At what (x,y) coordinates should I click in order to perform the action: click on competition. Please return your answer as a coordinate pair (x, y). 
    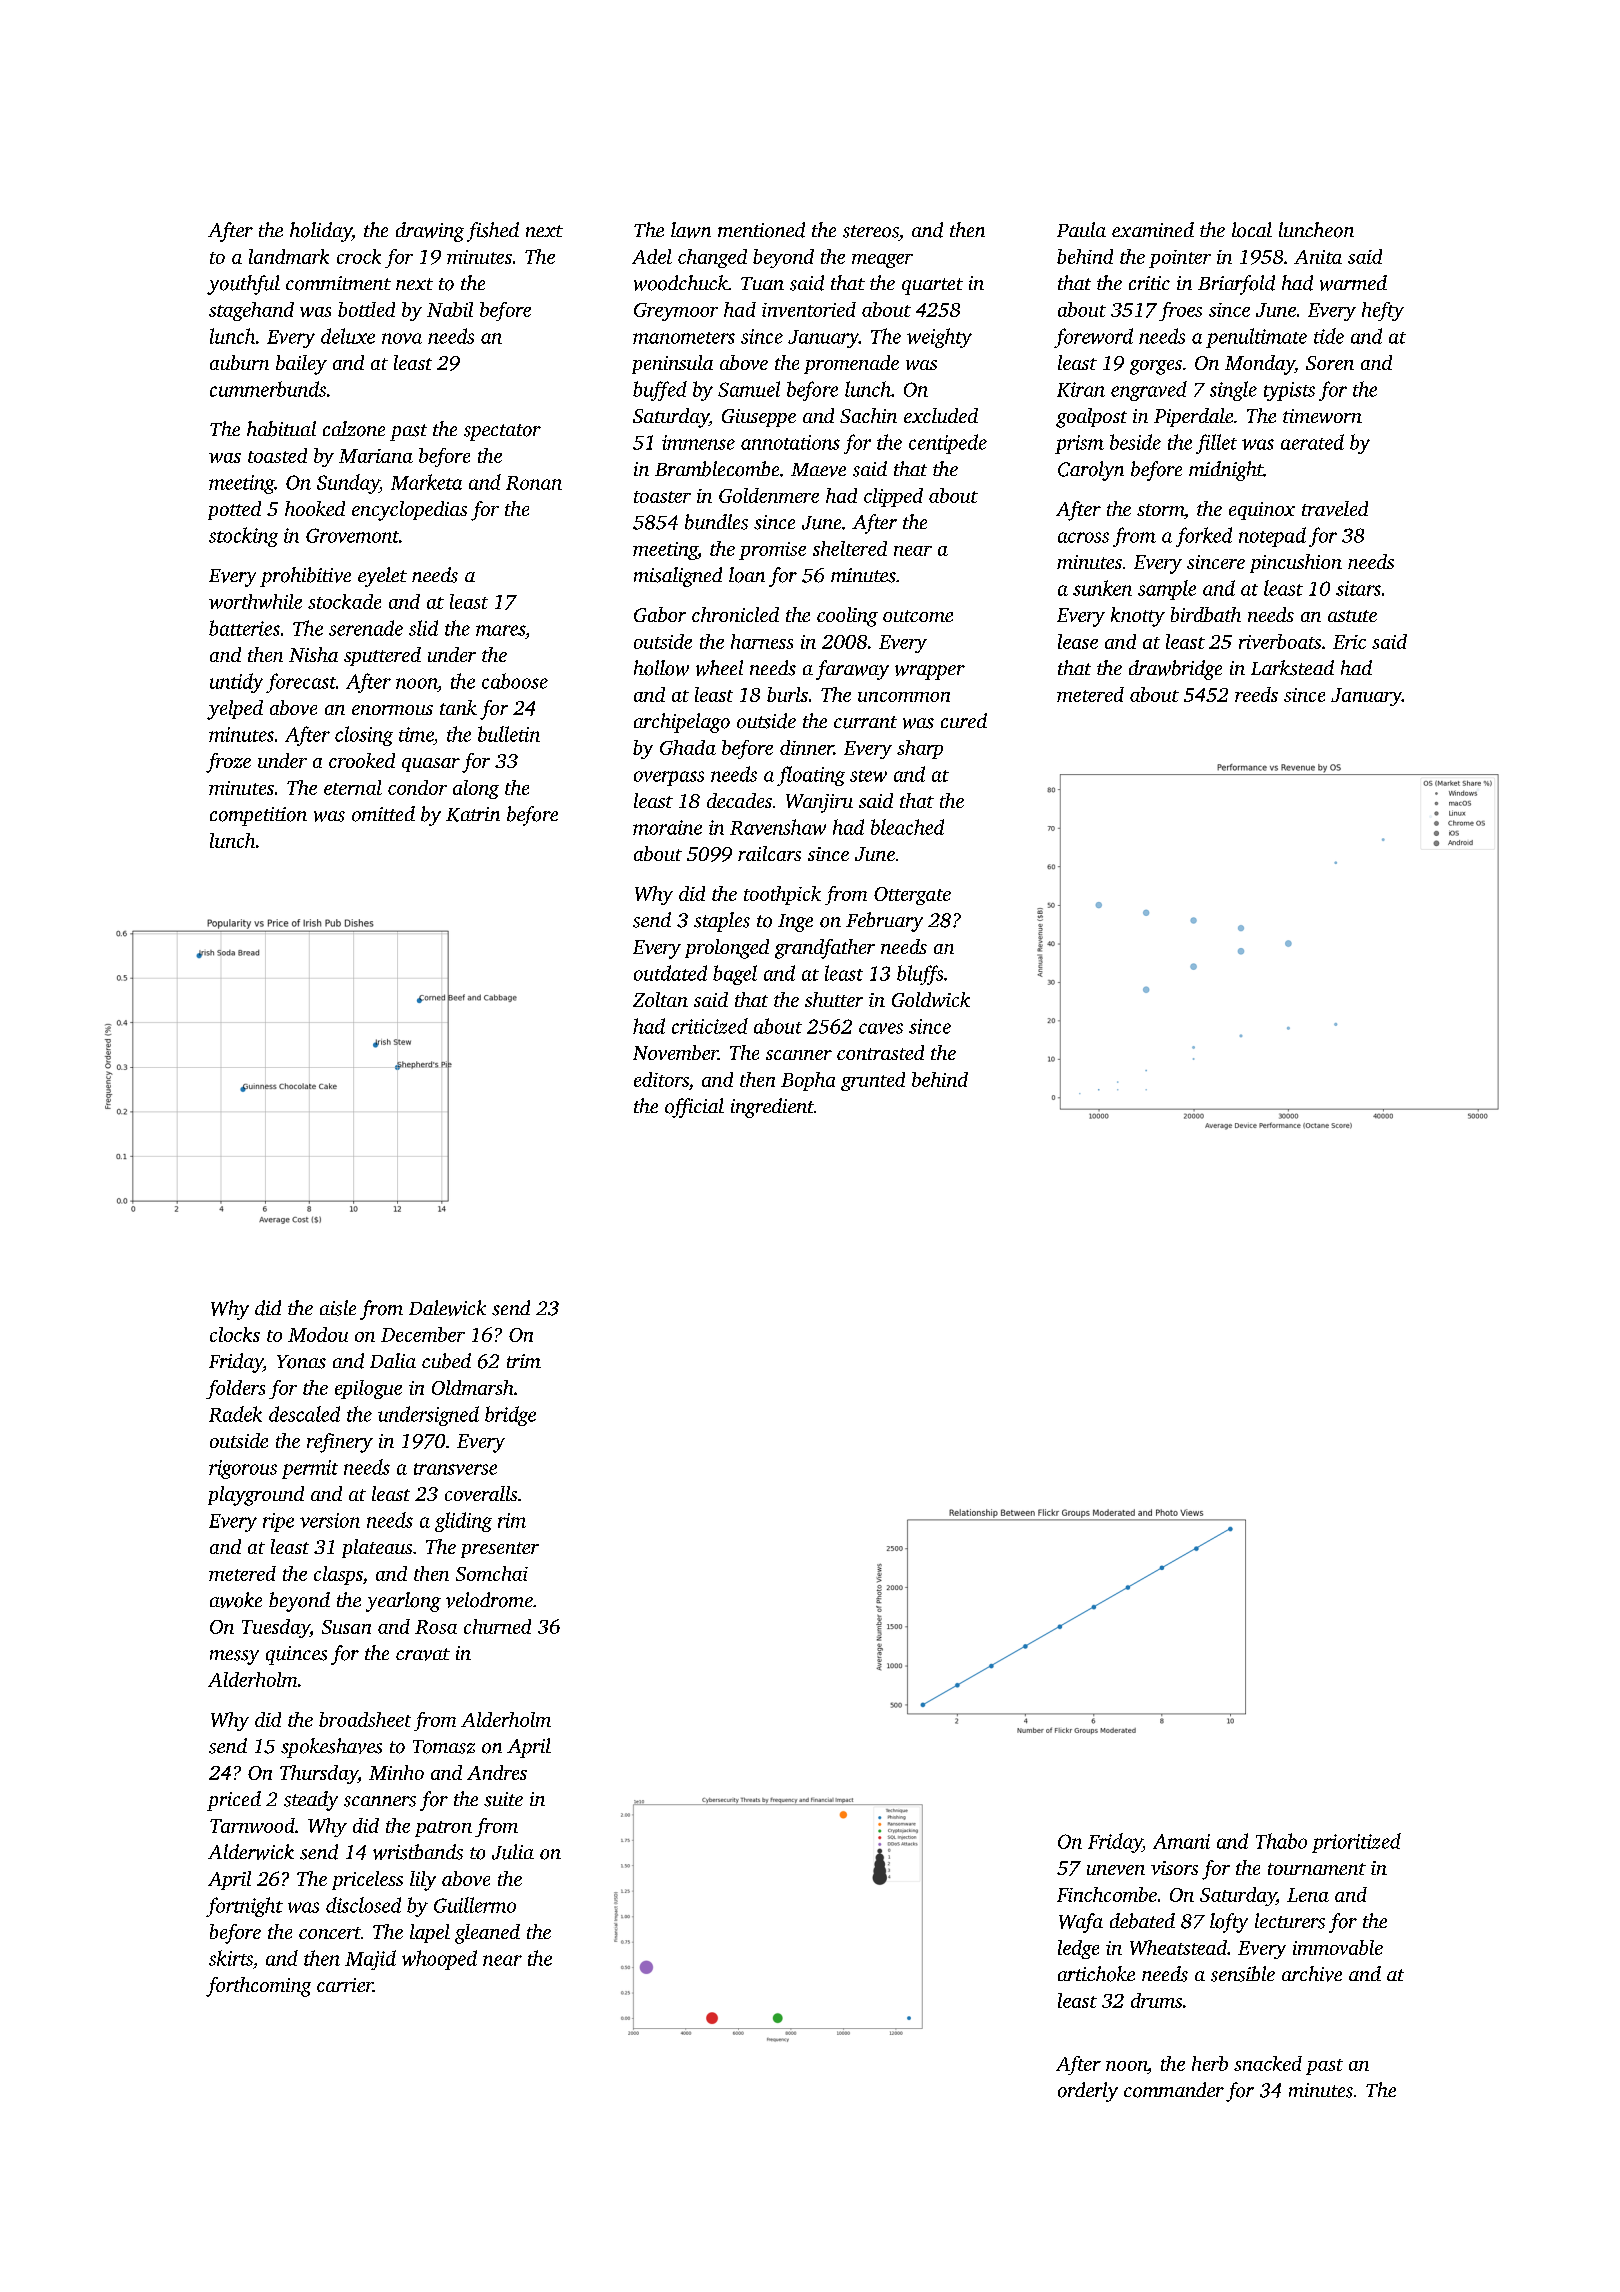
    Looking at the image, I should click on (258, 816).
